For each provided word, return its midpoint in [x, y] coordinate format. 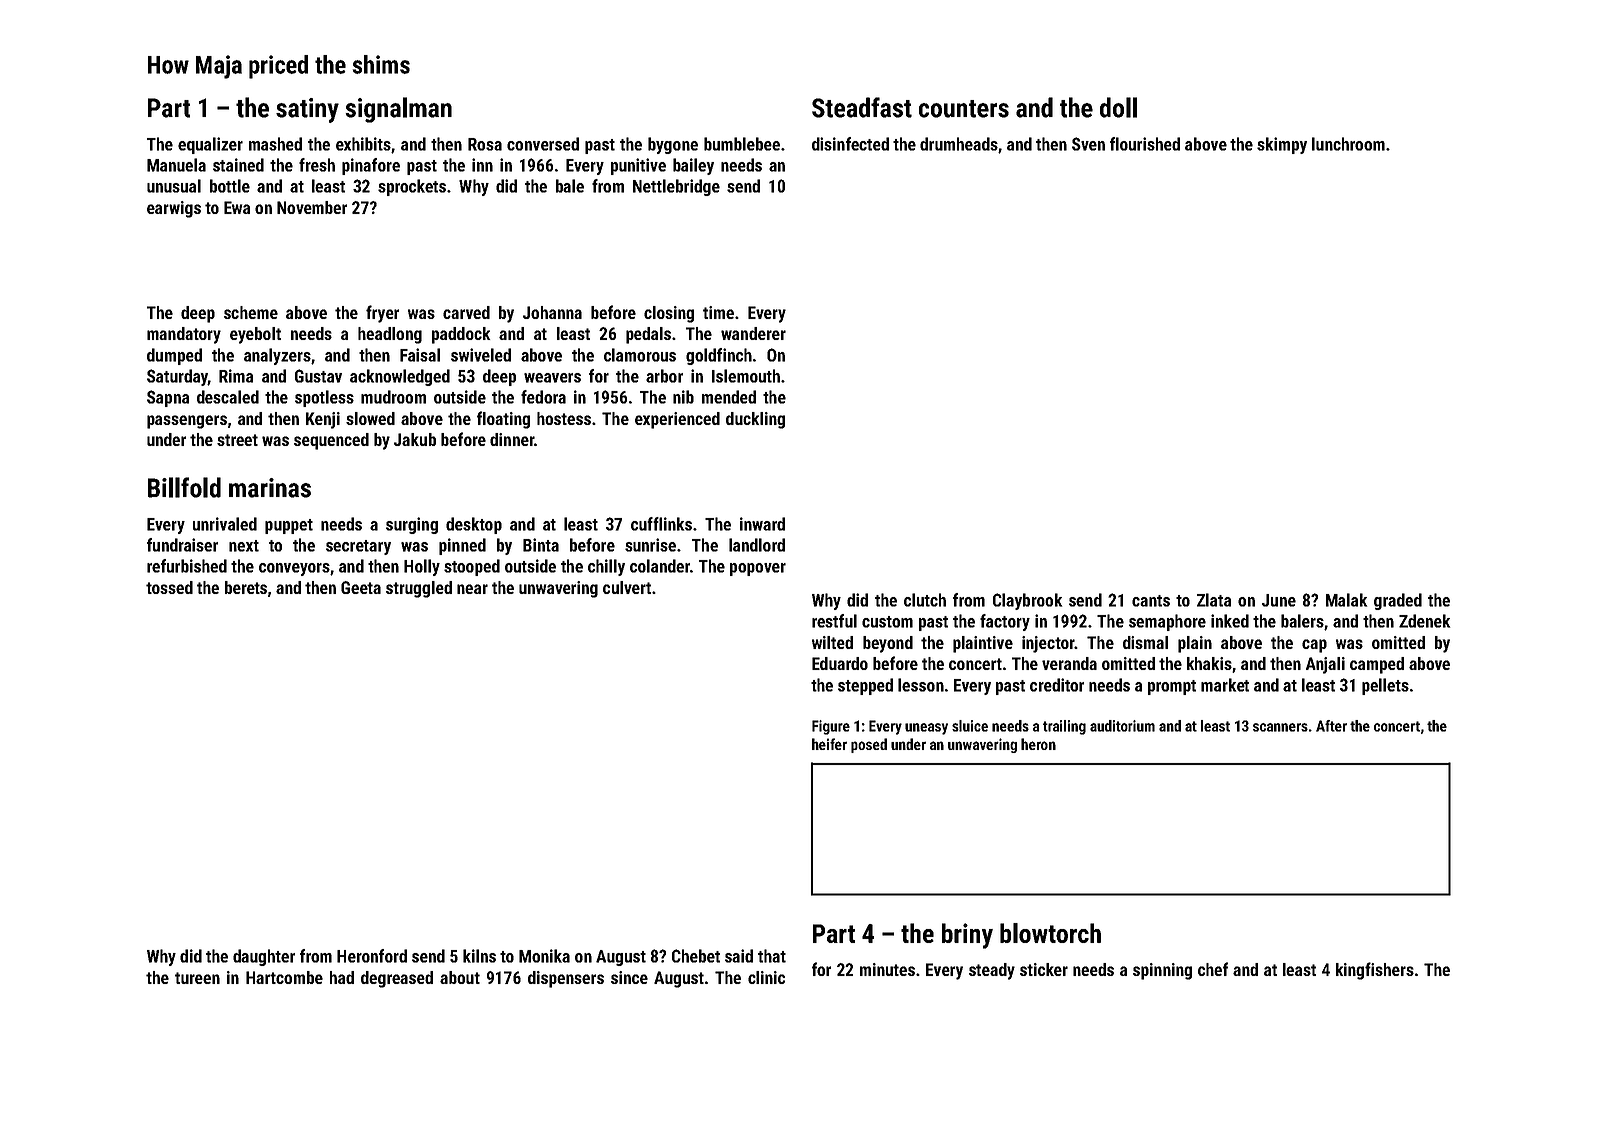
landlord [757, 545]
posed [869, 745]
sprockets [412, 187]
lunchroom [1348, 144]
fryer [382, 314]
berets [246, 587]
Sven [1088, 144]
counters [964, 109]
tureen [197, 978]
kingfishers [1375, 971]
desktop [474, 525]
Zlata [1214, 600]
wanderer [753, 333]
